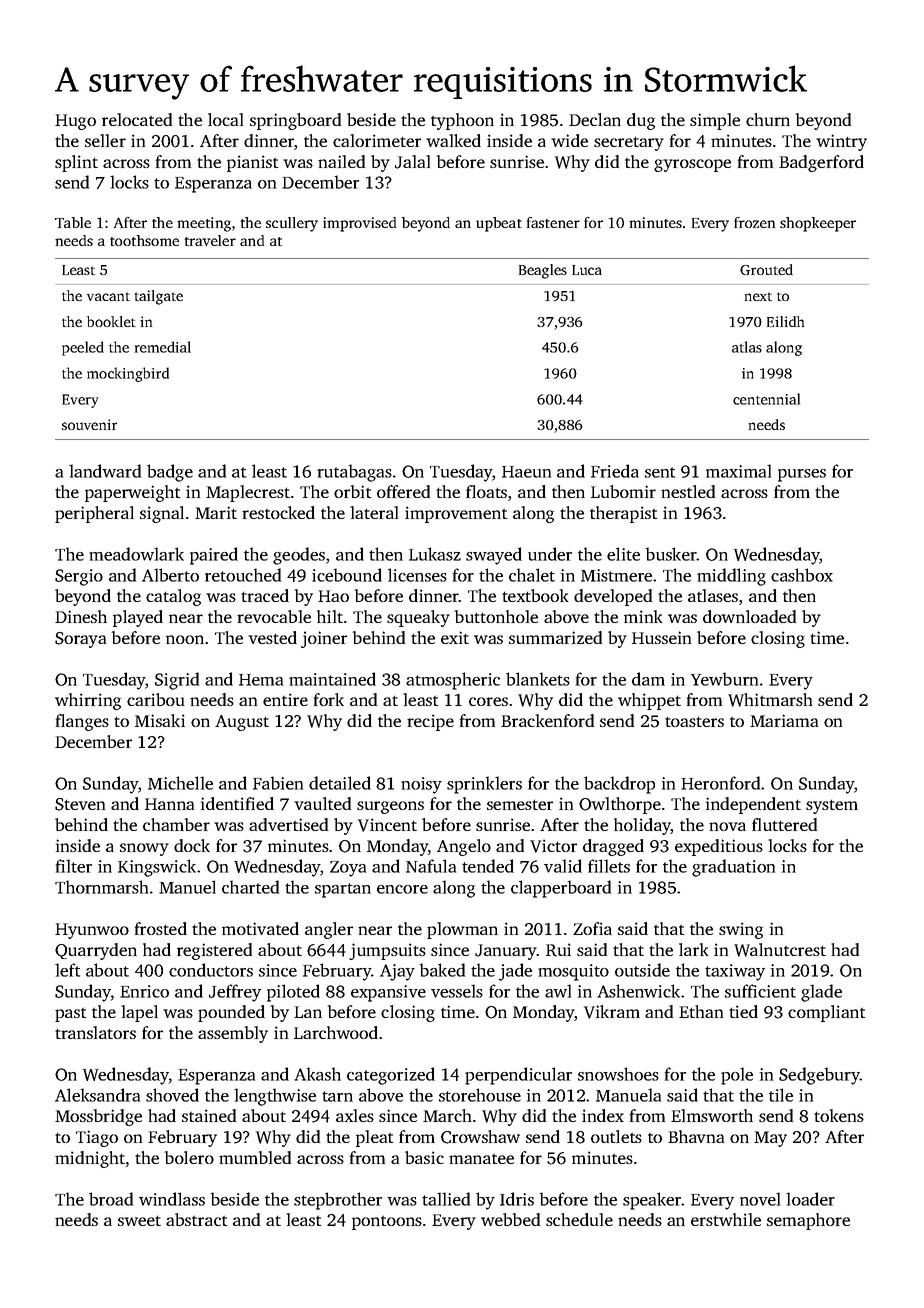  Describe the element at coordinates (88, 701) in the document. I see `whirring` at that location.
